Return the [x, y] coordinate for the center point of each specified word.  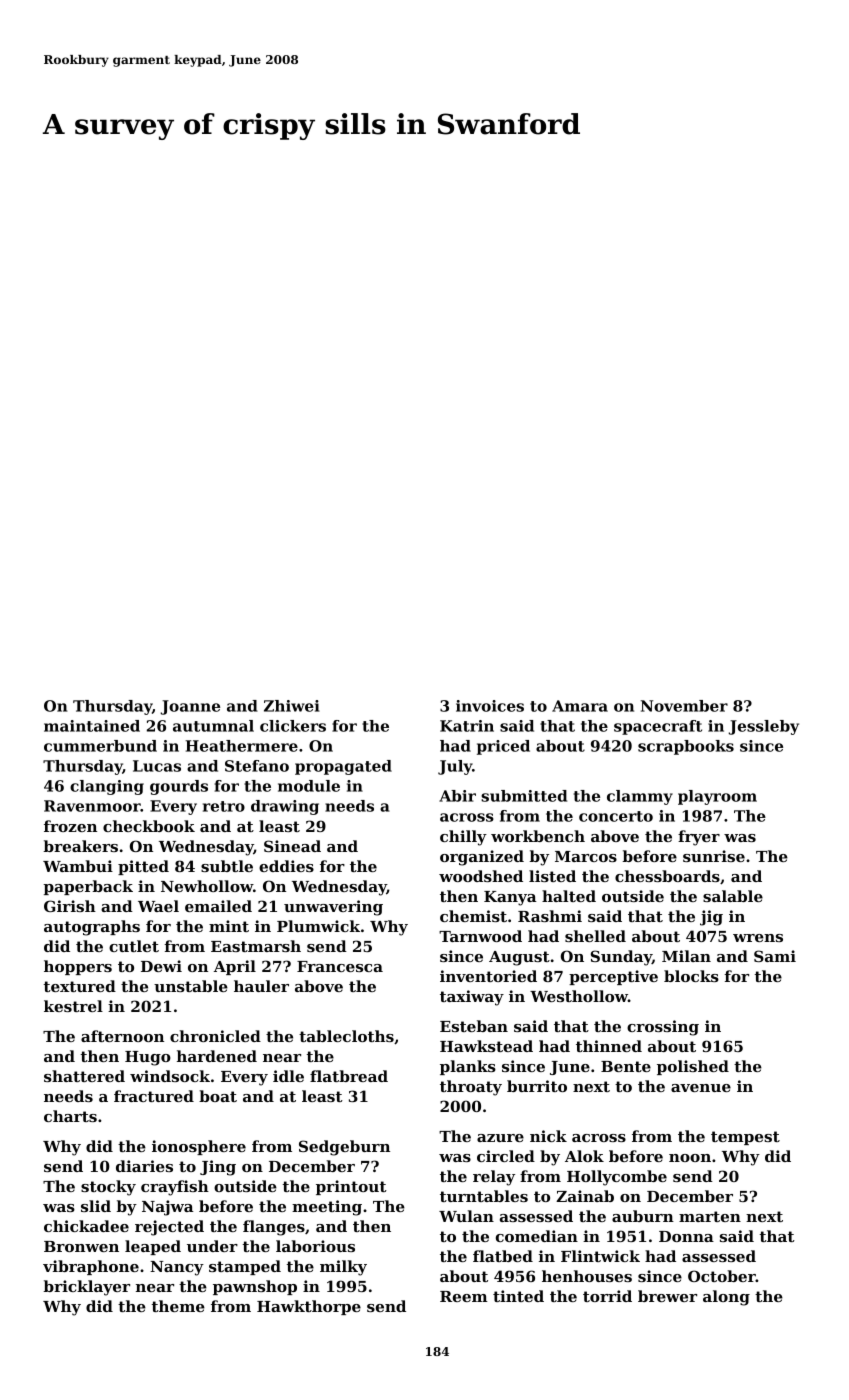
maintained [92, 726]
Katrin [467, 726]
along [726, 1298]
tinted [518, 1296]
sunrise [714, 856]
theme [178, 1306]
